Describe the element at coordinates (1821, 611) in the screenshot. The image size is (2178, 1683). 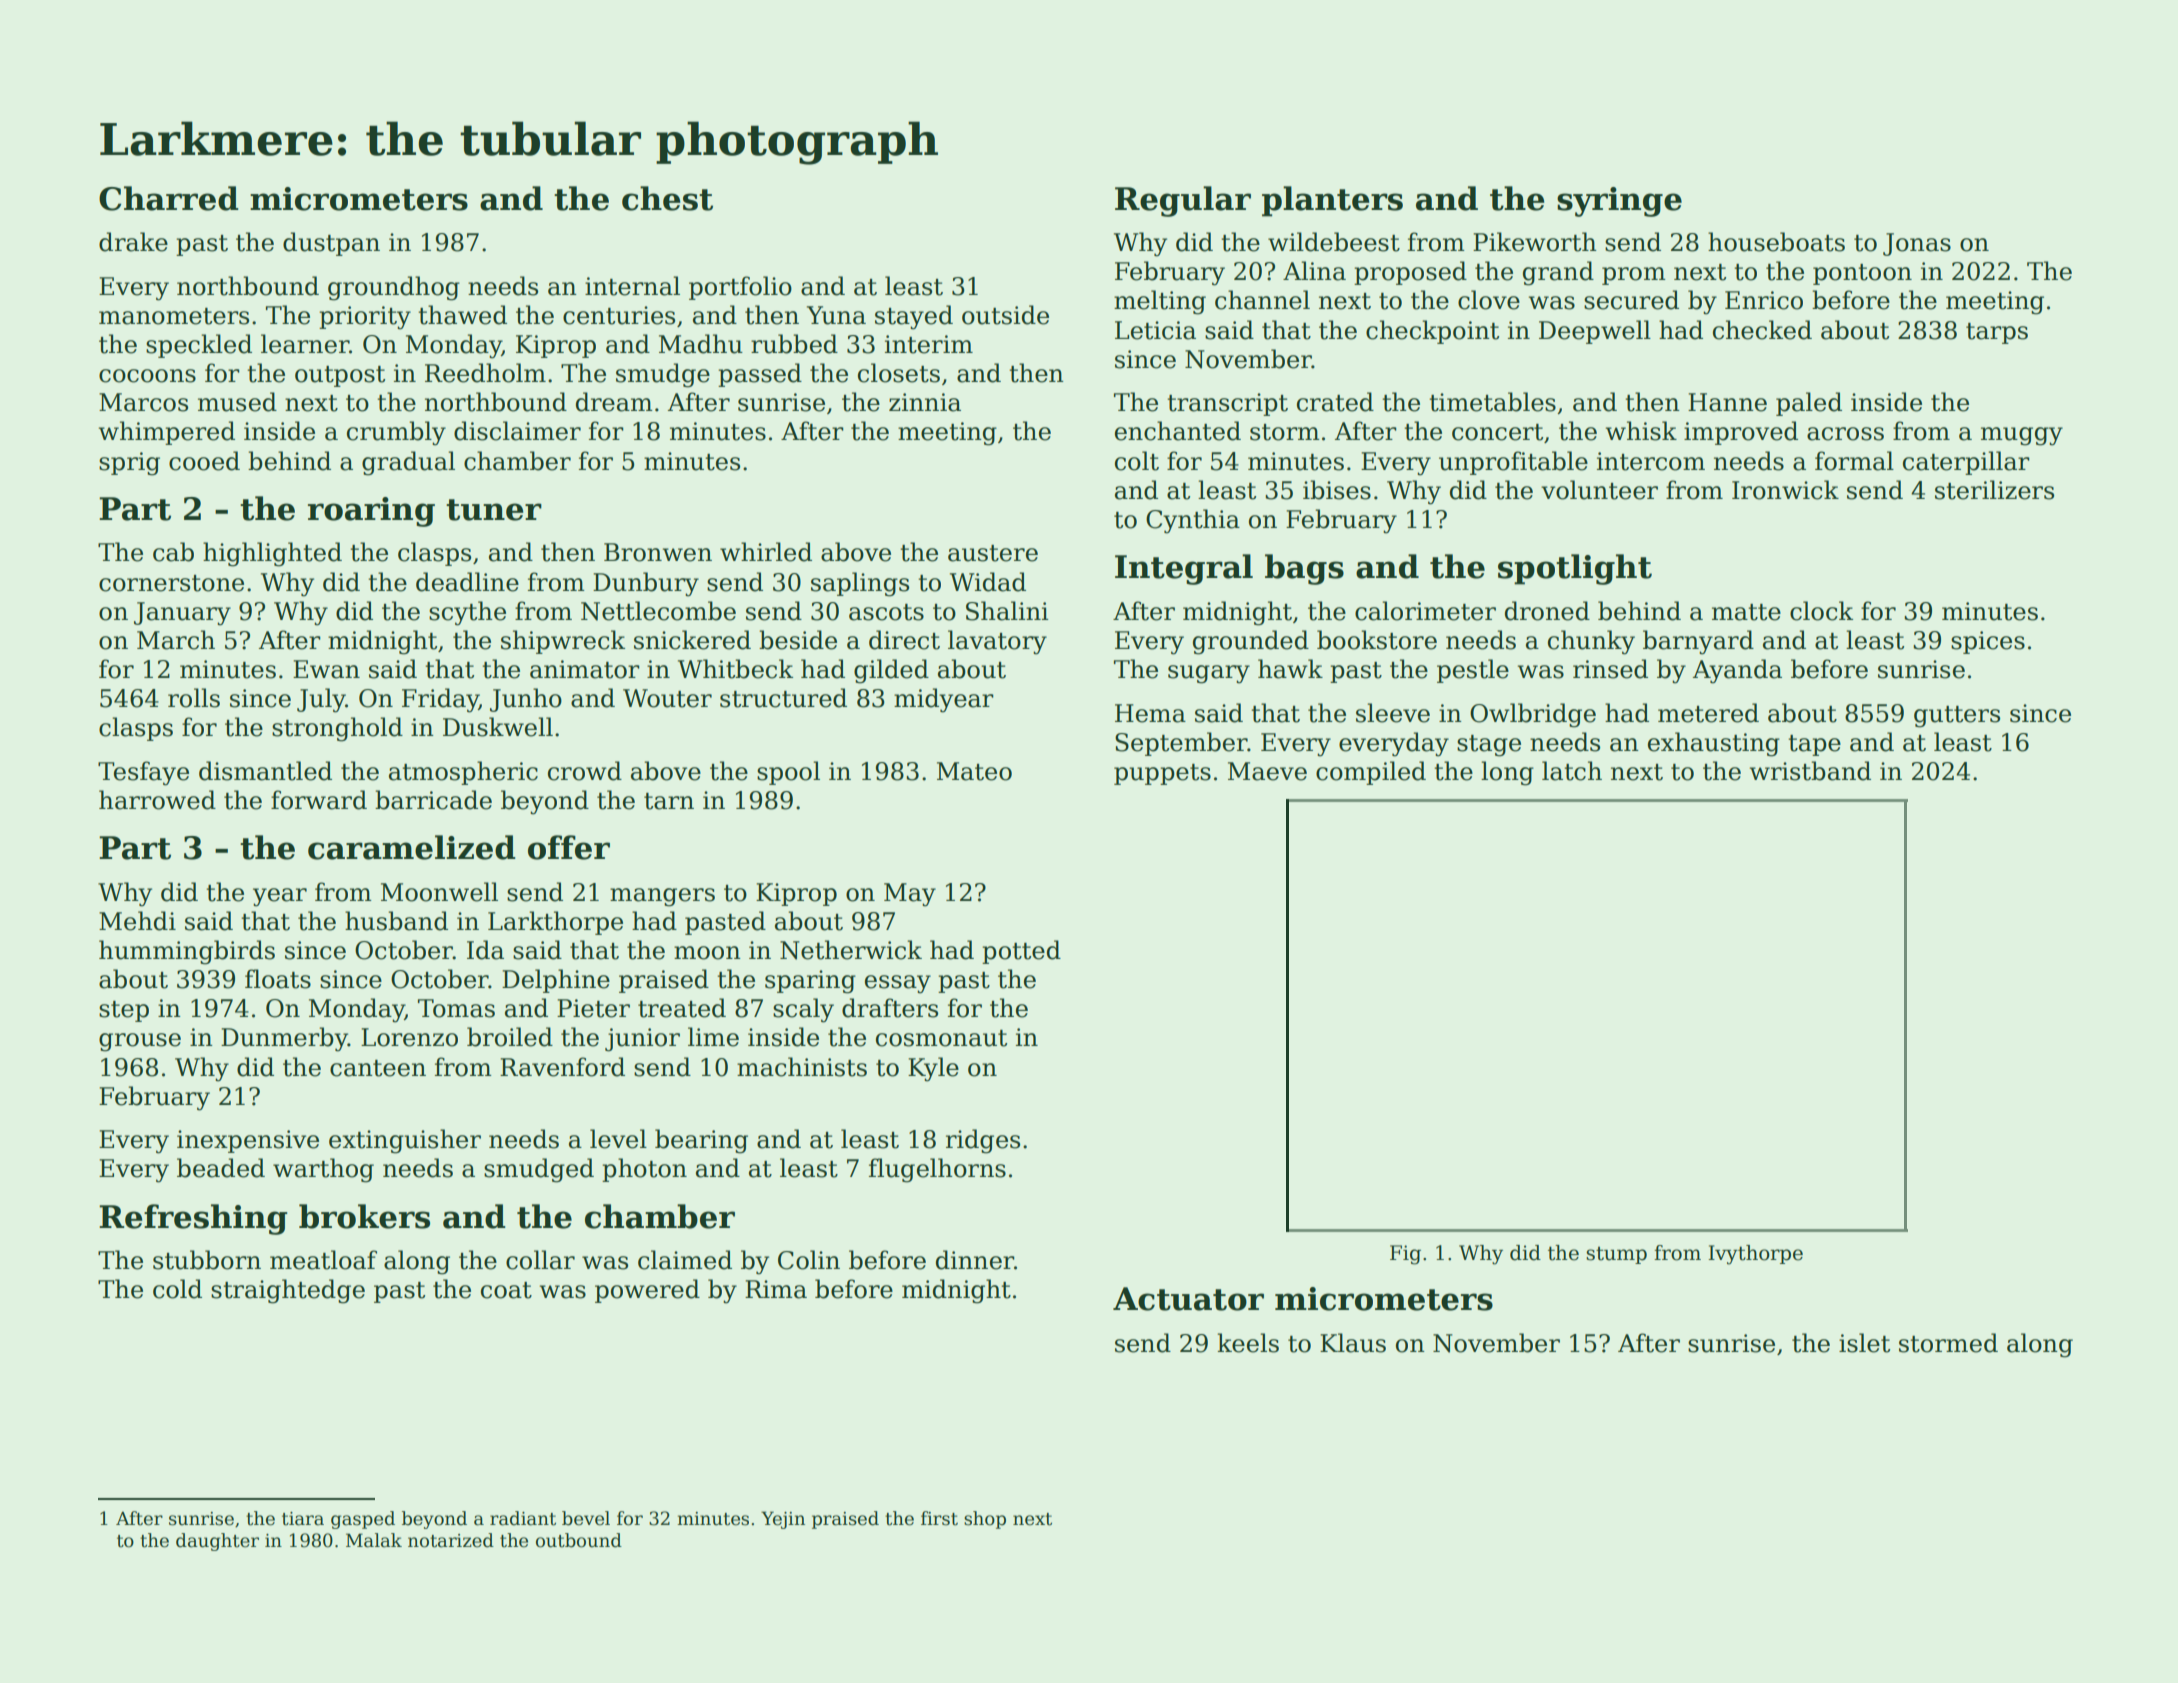
I see `clock` at that location.
